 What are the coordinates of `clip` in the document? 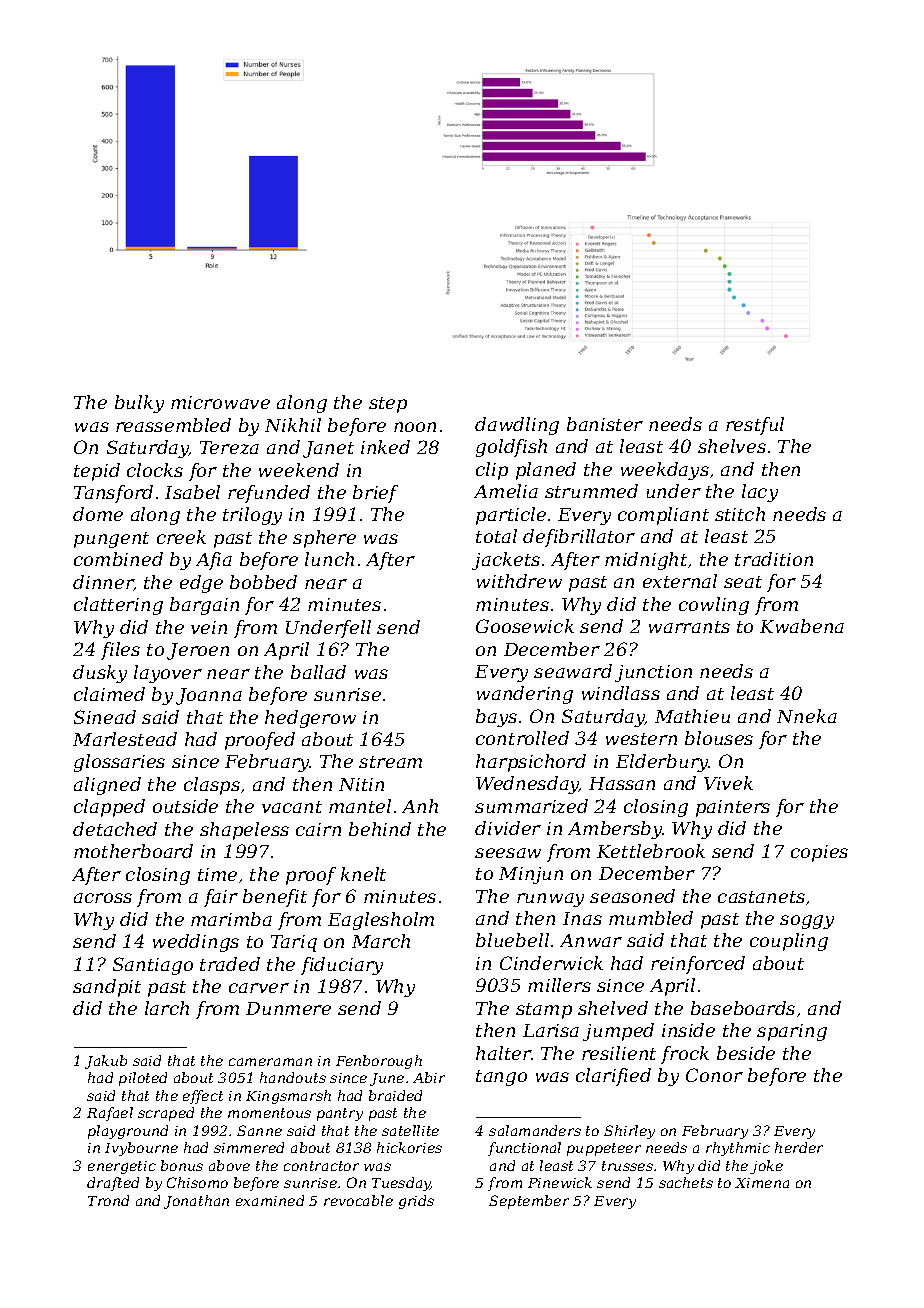 It's located at (492, 471).
